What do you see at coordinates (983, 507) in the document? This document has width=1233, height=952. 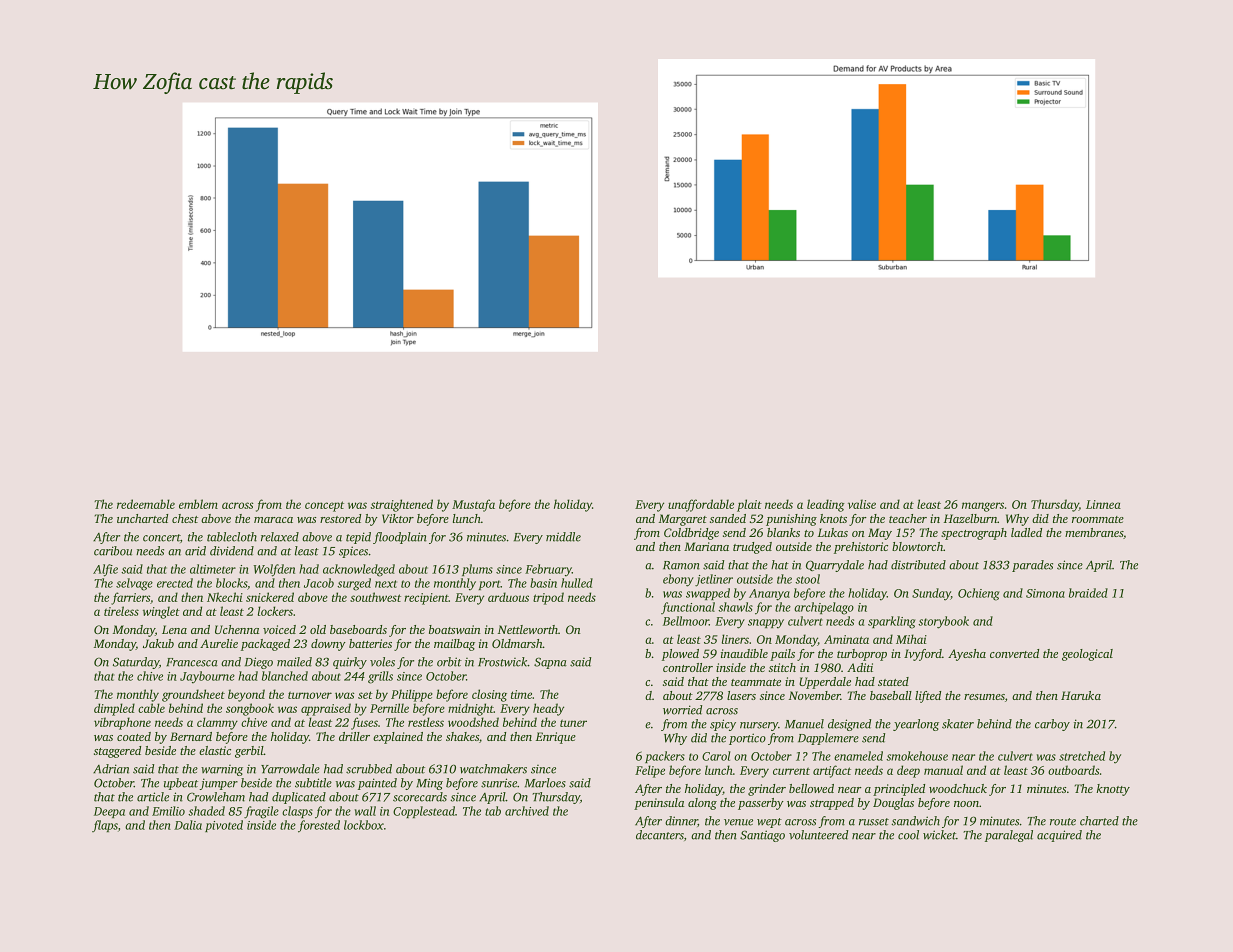 I see `mangers` at bounding box center [983, 507].
